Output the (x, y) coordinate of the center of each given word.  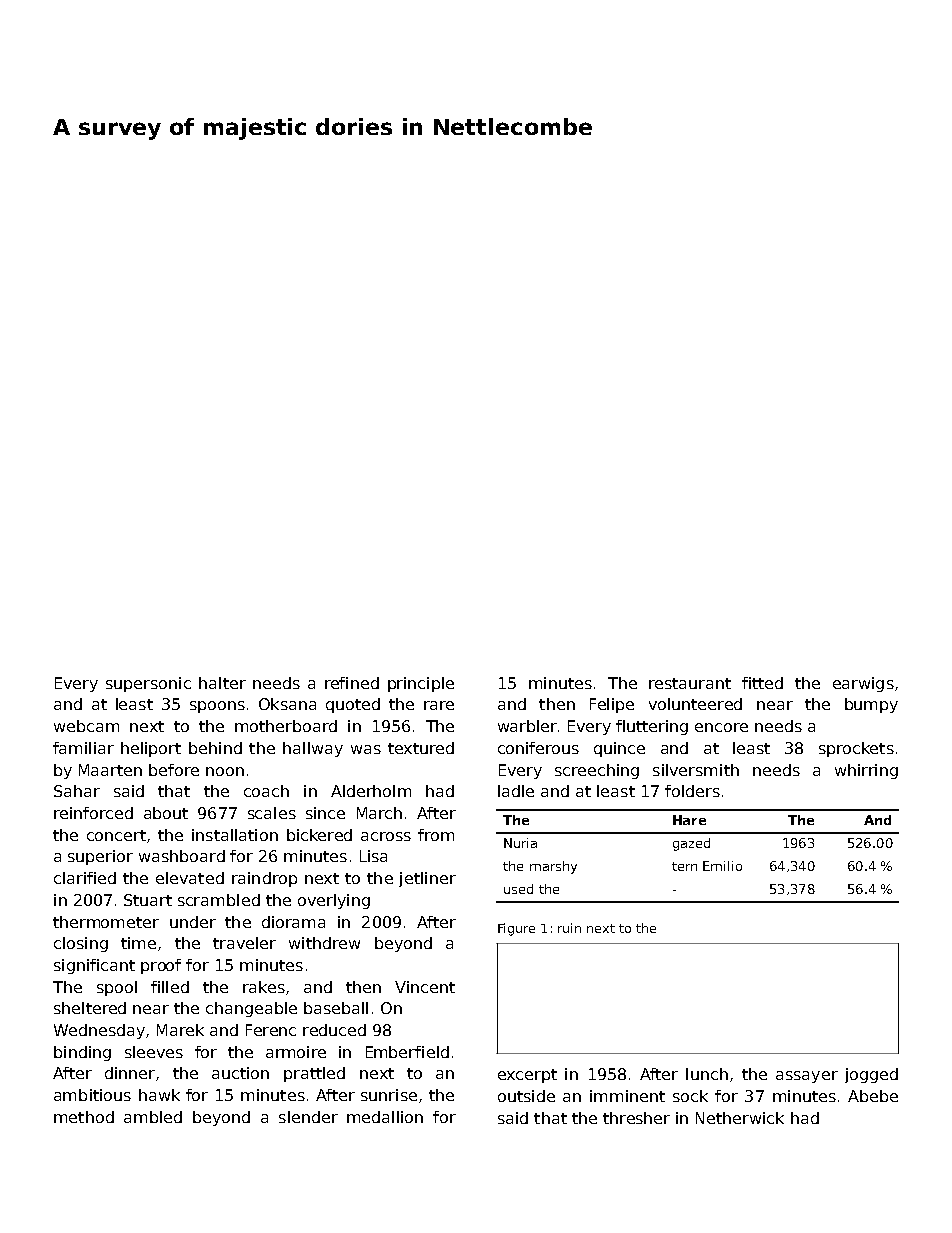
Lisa (373, 856)
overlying (334, 901)
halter (222, 683)
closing (81, 944)
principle (421, 684)
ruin (569, 928)
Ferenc (271, 1030)
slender (308, 1117)
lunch (707, 1074)
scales (272, 813)
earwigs (863, 684)
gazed (691, 844)
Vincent (425, 987)
